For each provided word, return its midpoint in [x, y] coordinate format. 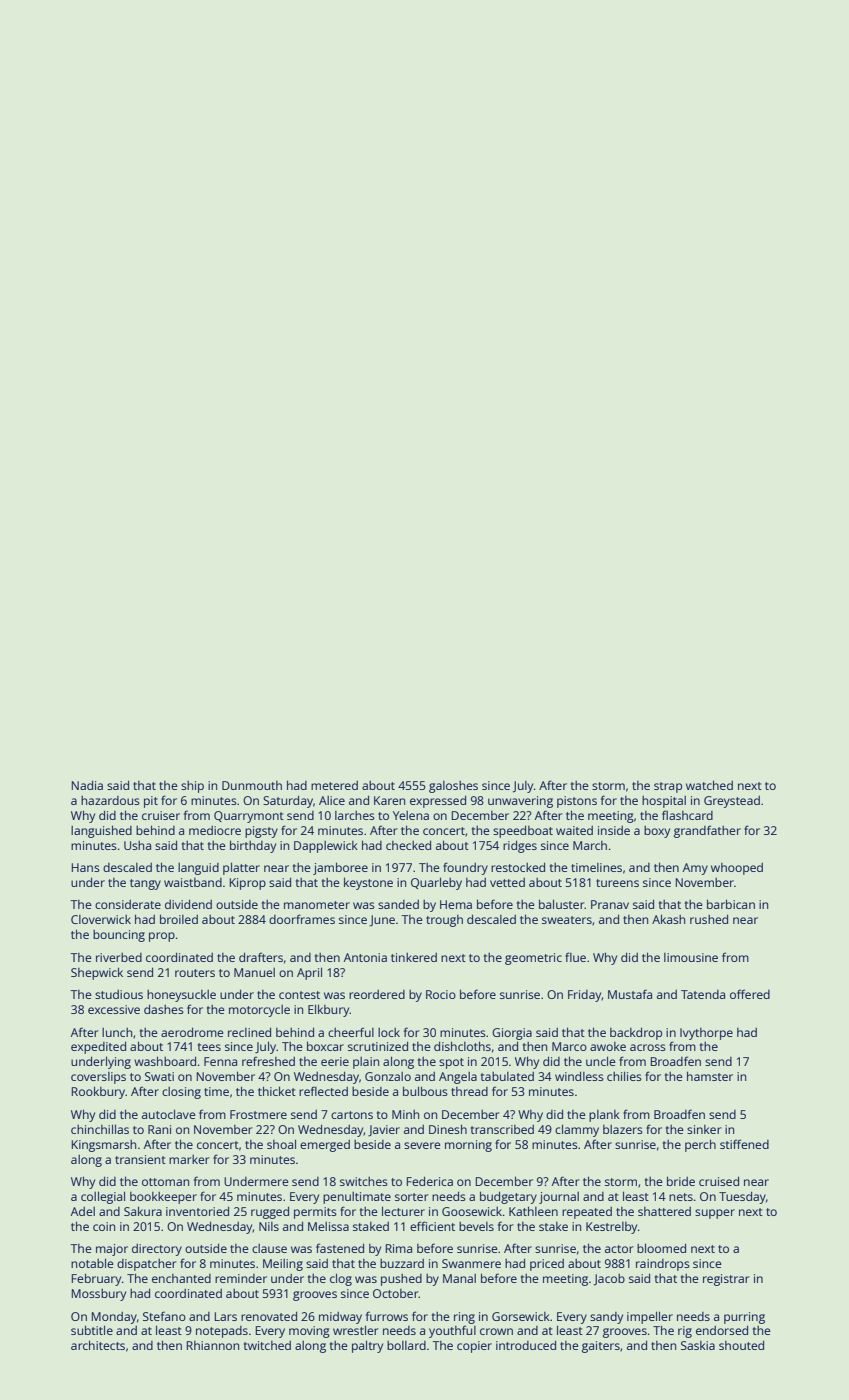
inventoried [197, 1211]
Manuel [254, 972]
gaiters [601, 1347]
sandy [606, 1318]
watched [709, 785]
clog [341, 1279]
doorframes [302, 919]
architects [98, 1345]
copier [474, 1347]
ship [192, 787]
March [590, 845]
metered [334, 785]
